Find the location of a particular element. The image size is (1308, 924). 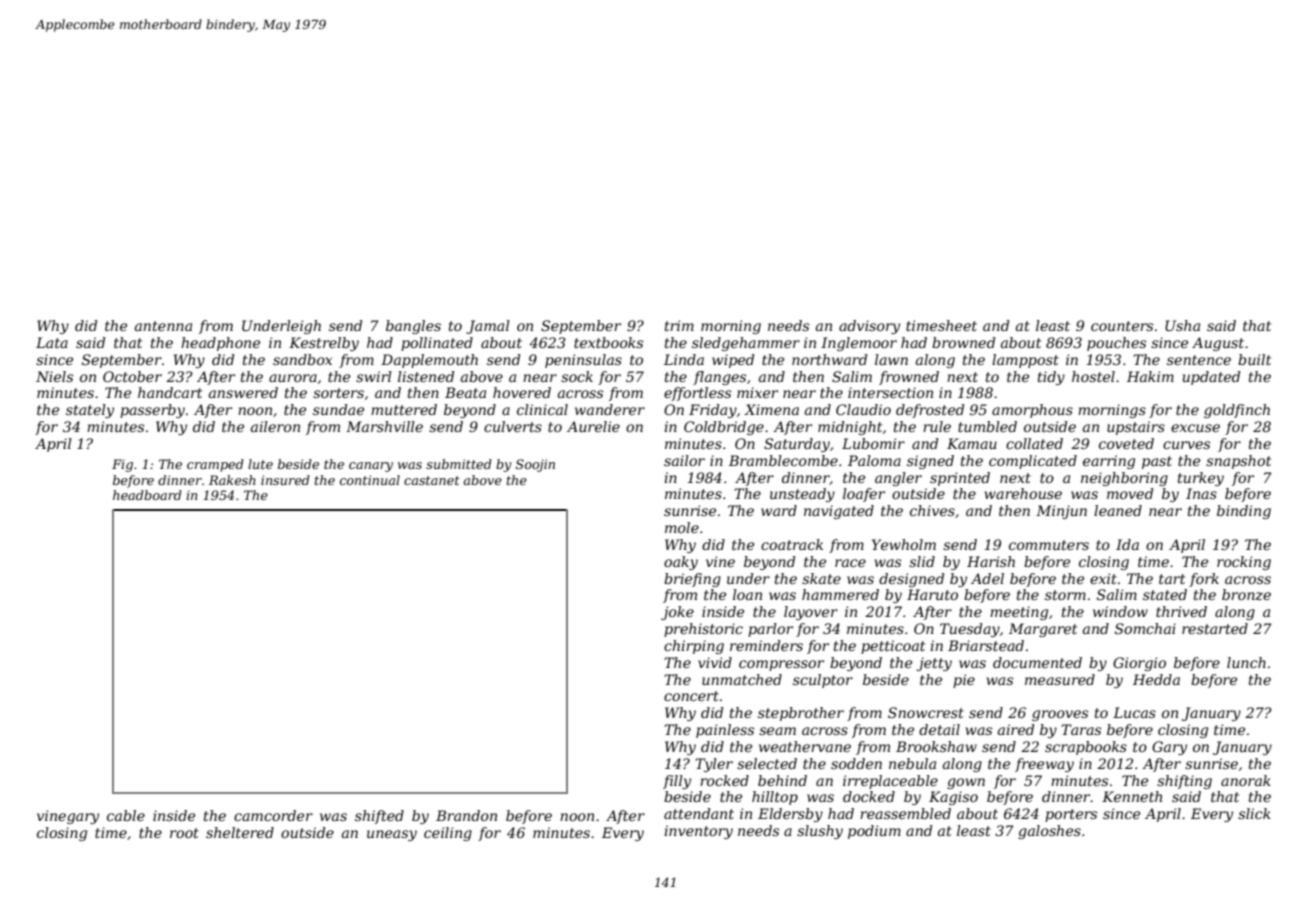

Hakim is located at coordinates (1150, 376).
